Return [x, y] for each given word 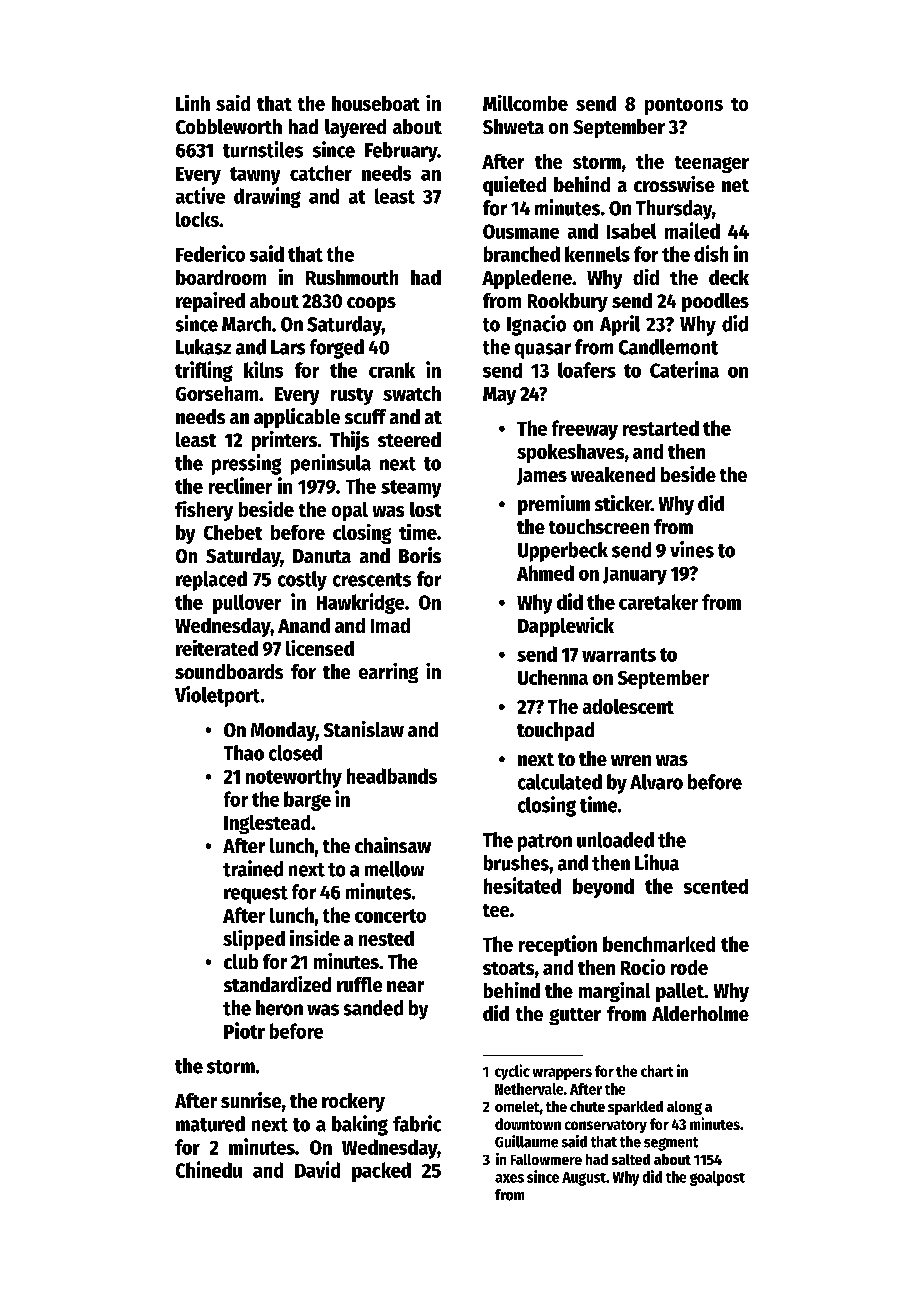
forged [337, 349]
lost [425, 509]
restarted [661, 428]
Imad [390, 625]
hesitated [522, 885]
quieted [514, 186]
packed [381, 1172]
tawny [255, 176]
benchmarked [659, 944]
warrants [619, 655]
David [317, 1169]
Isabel [631, 231]
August [584, 1179]
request [256, 895]
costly [302, 581]
